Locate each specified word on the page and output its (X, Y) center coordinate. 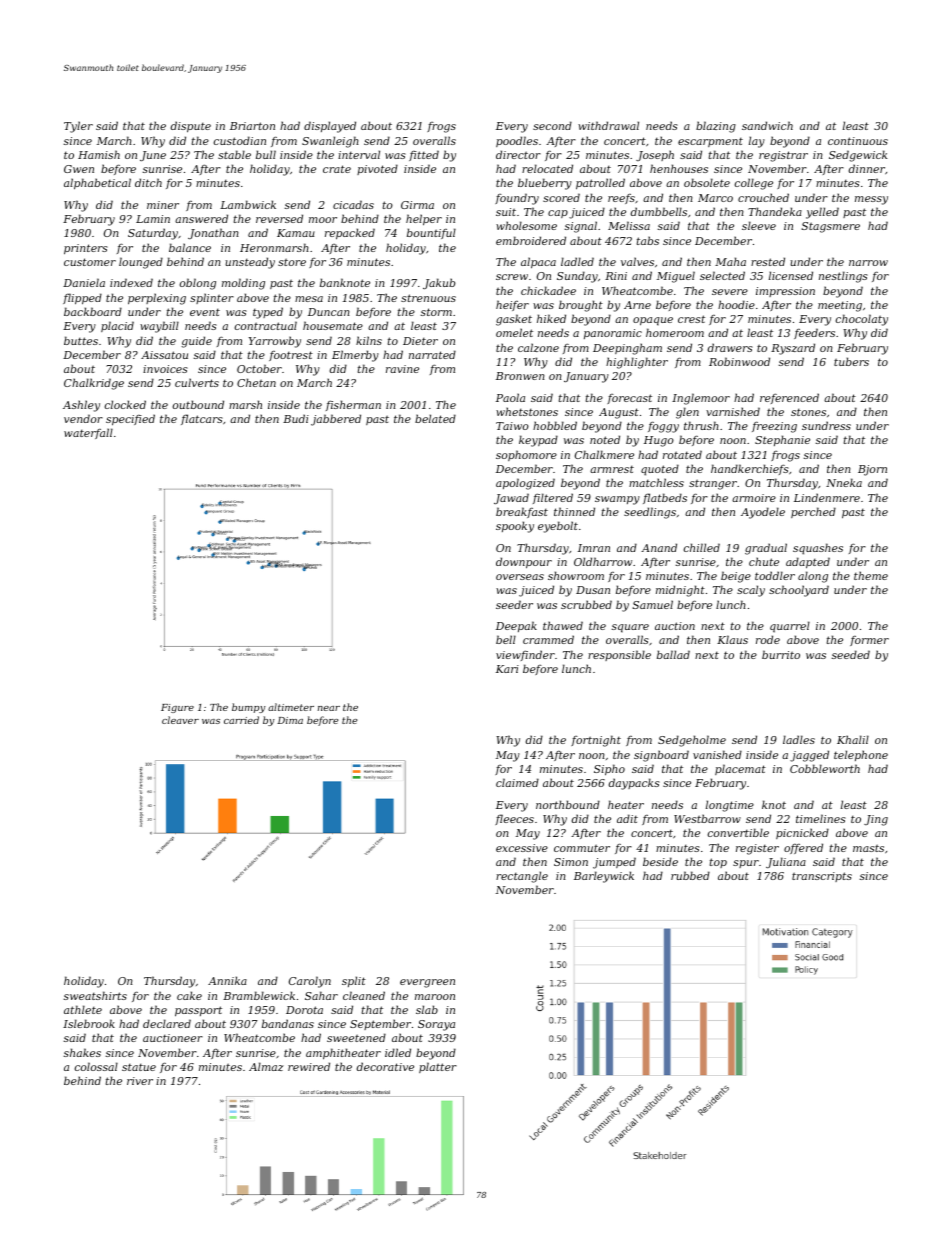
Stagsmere (830, 227)
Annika (227, 980)
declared (167, 1023)
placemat (740, 769)
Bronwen (520, 376)
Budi (296, 418)
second (552, 125)
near (329, 708)
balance (190, 247)
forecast (629, 399)
